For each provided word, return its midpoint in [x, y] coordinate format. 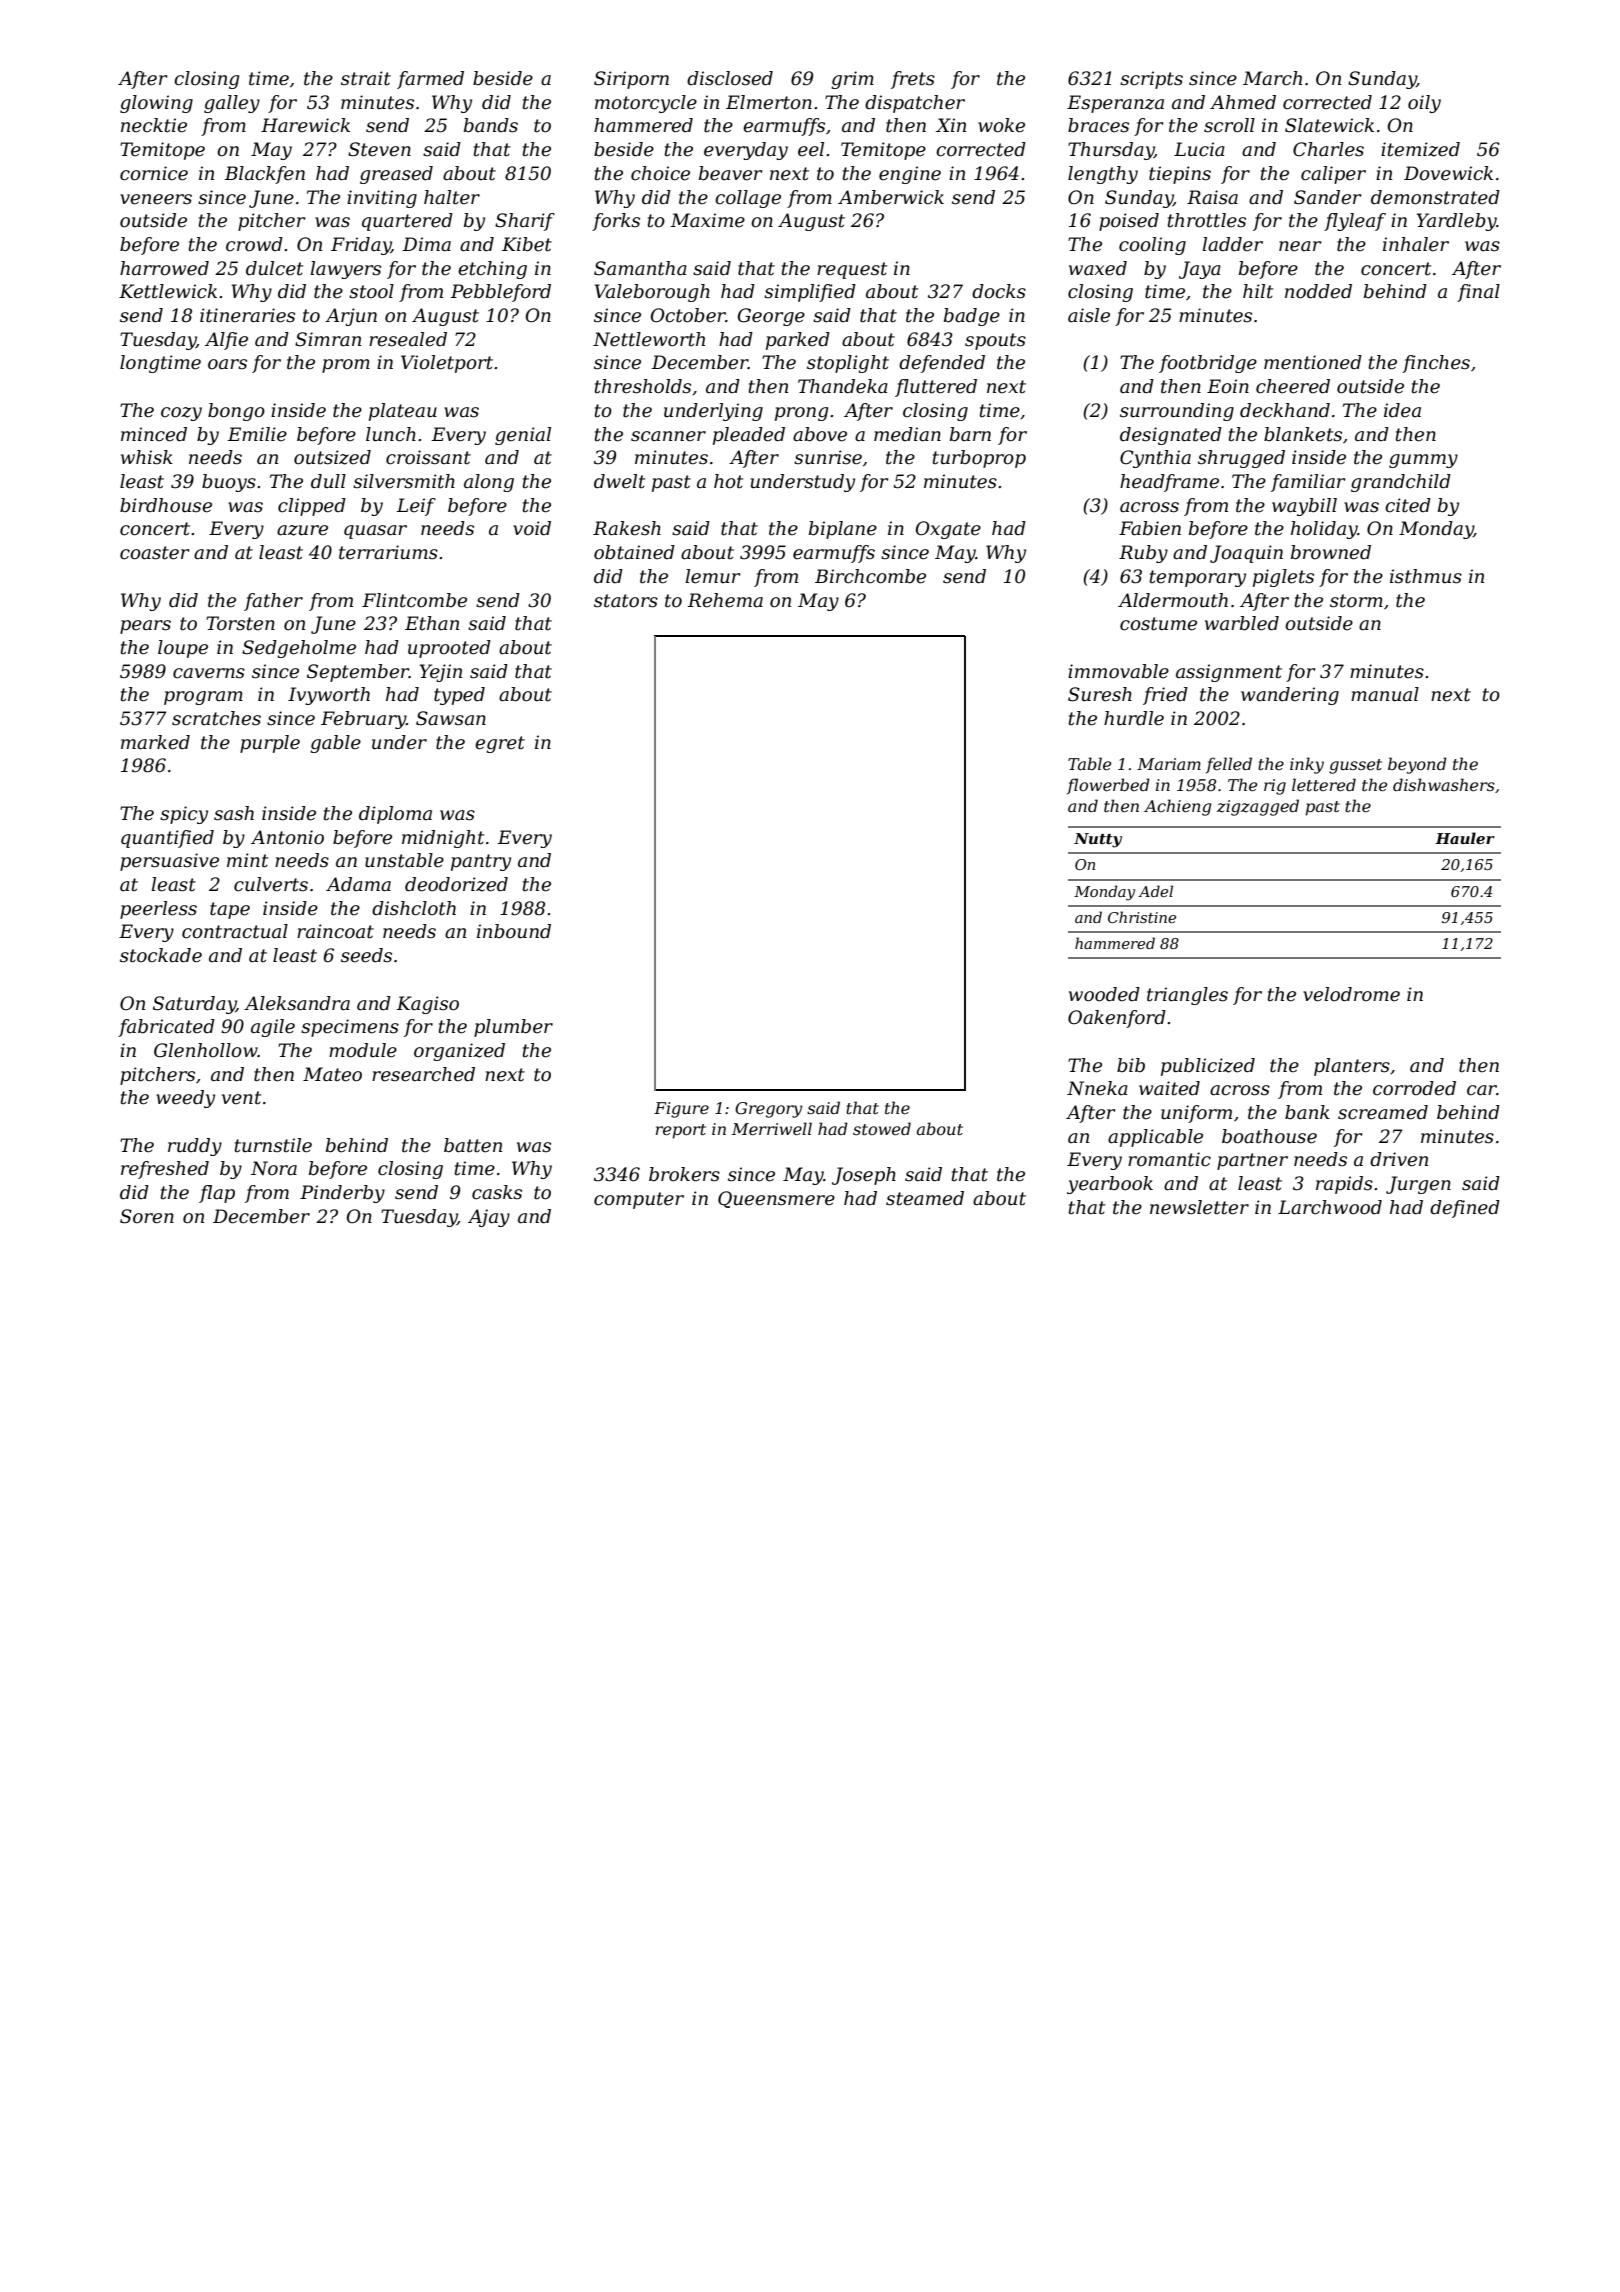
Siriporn [631, 80]
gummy [1423, 461]
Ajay [489, 1218]
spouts [995, 341]
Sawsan [451, 718]
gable [335, 744]
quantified [167, 839]
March [1272, 78]
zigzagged [1258, 807]
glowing [156, 104]
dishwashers [1444, 784]
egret [500, 744]
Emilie [257, 434]
